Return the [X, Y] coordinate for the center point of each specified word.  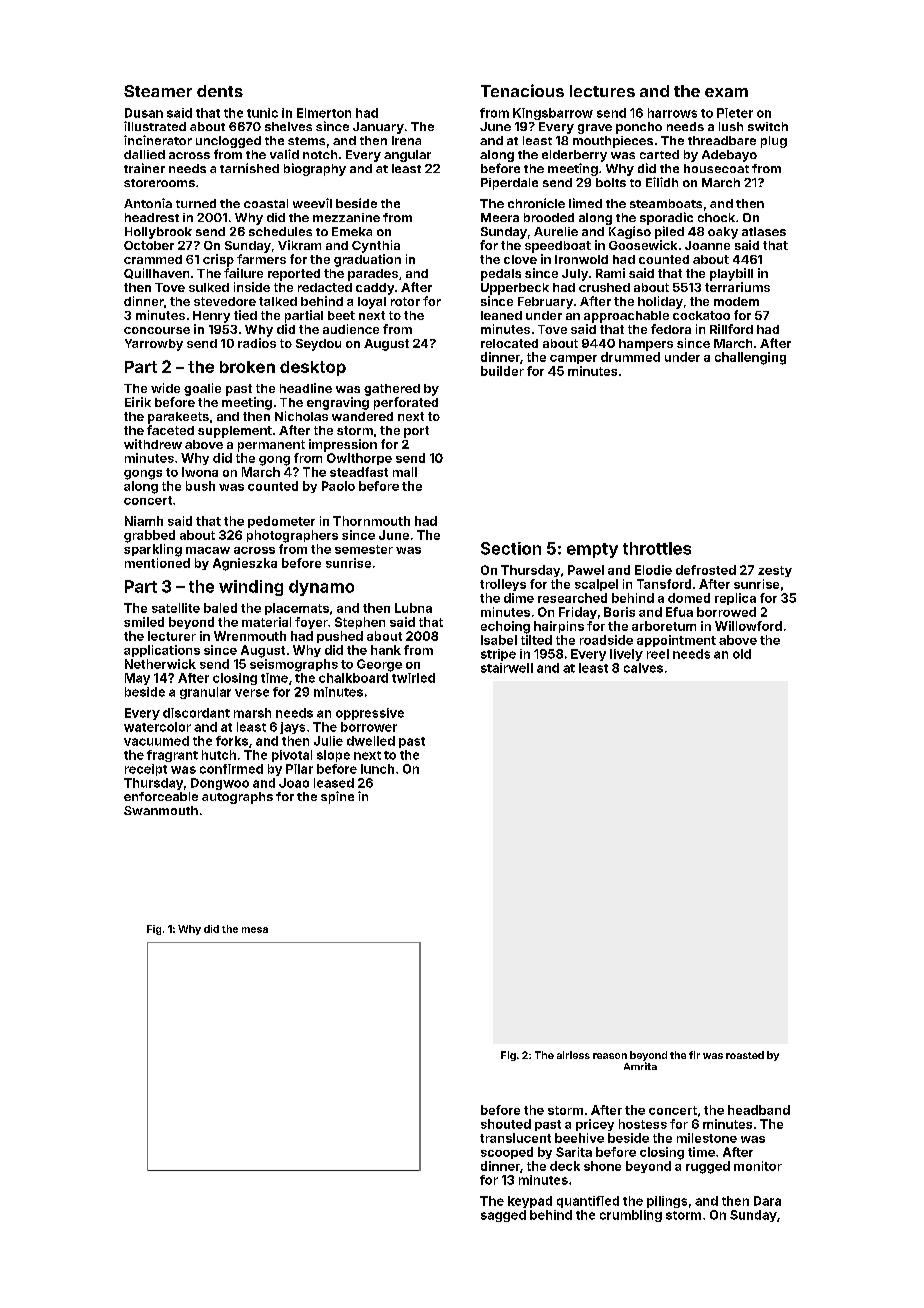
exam [726, 92]
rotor [405, 301]
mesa [255, 930]
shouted [506, 1124]
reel [658, 654]
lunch [377, 769]
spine [337, 797]
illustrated [155, 126]
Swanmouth [161, 810]
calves [643, 668]
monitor [758, 1166]
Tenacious [522, 90]
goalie [202, 389]
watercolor [157, 727]
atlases [764, 231]
